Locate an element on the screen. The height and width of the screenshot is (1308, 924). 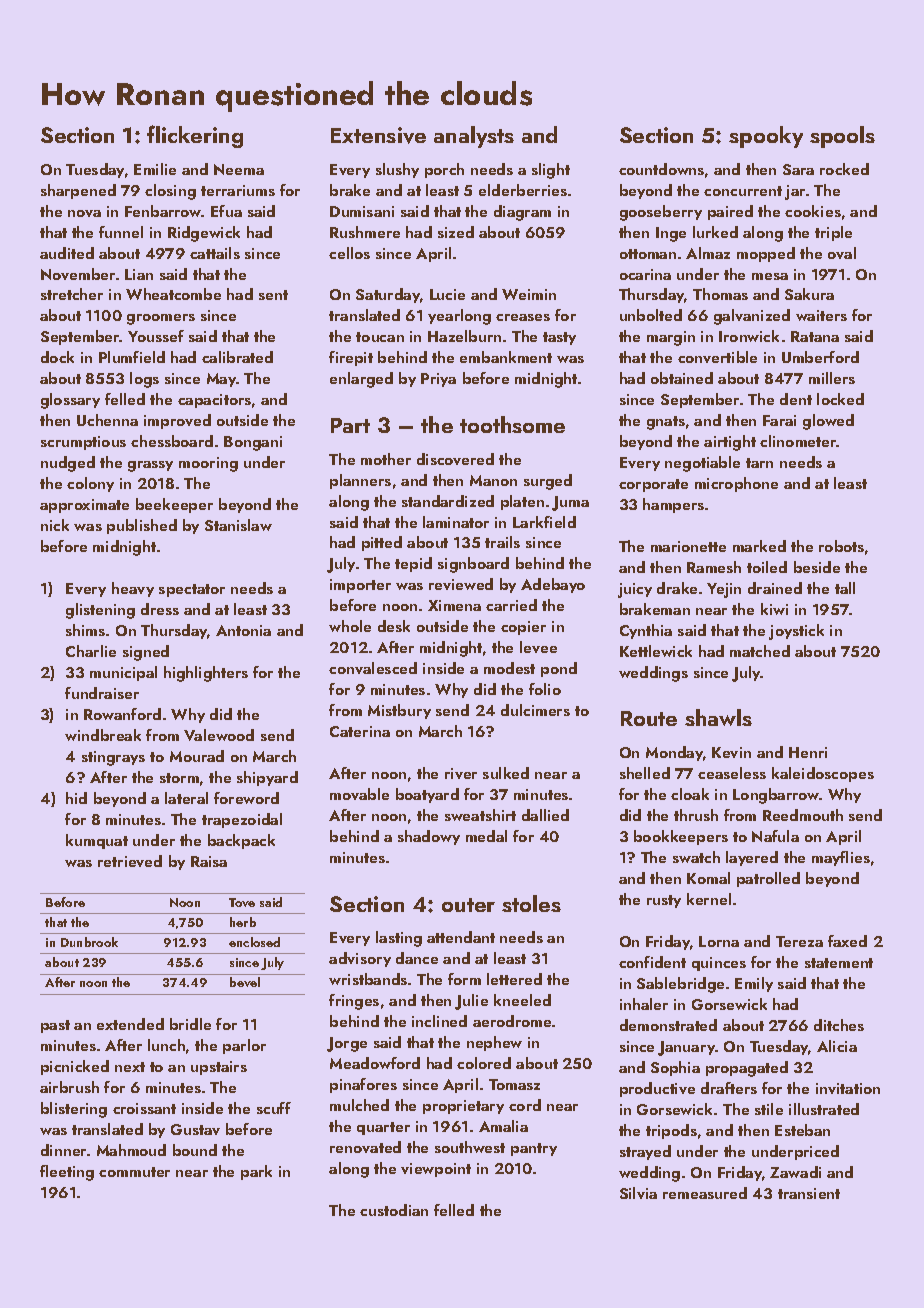
spooky is located at coordinates (766, 137).
